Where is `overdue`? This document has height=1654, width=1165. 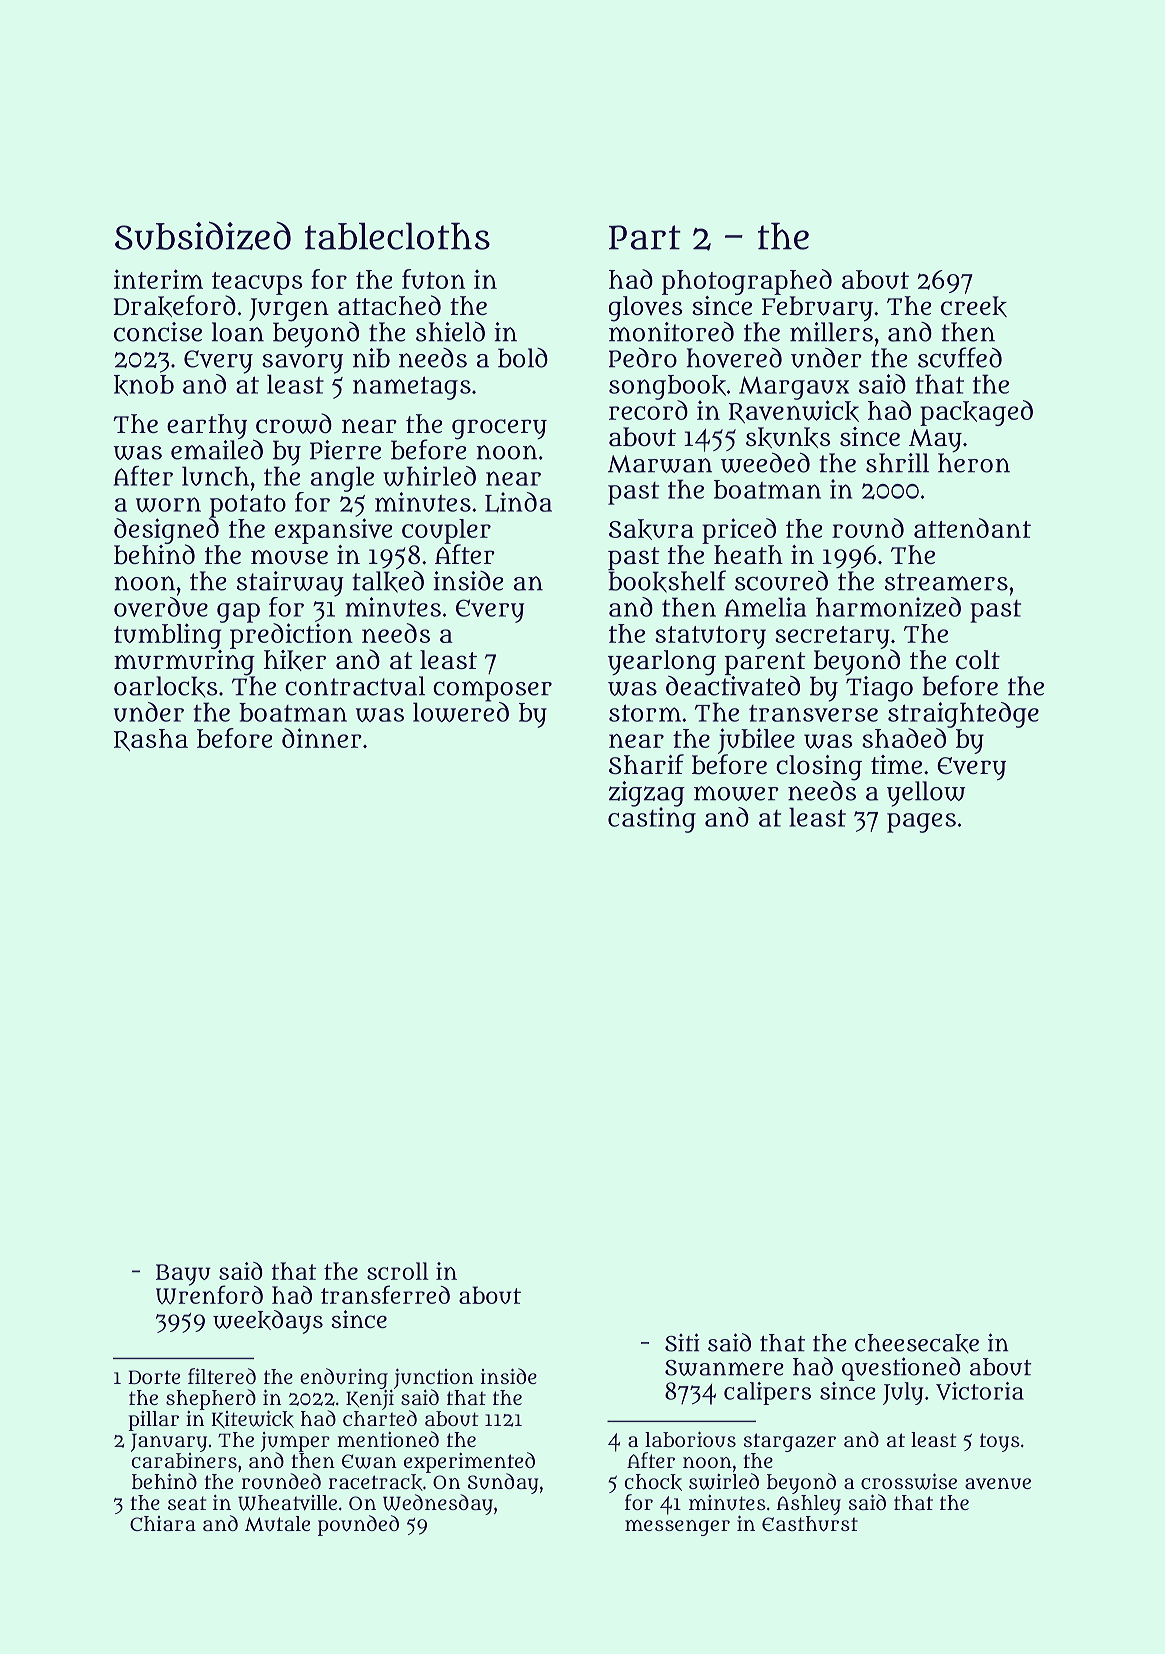
overdue is located at coordinates (161, 607).
